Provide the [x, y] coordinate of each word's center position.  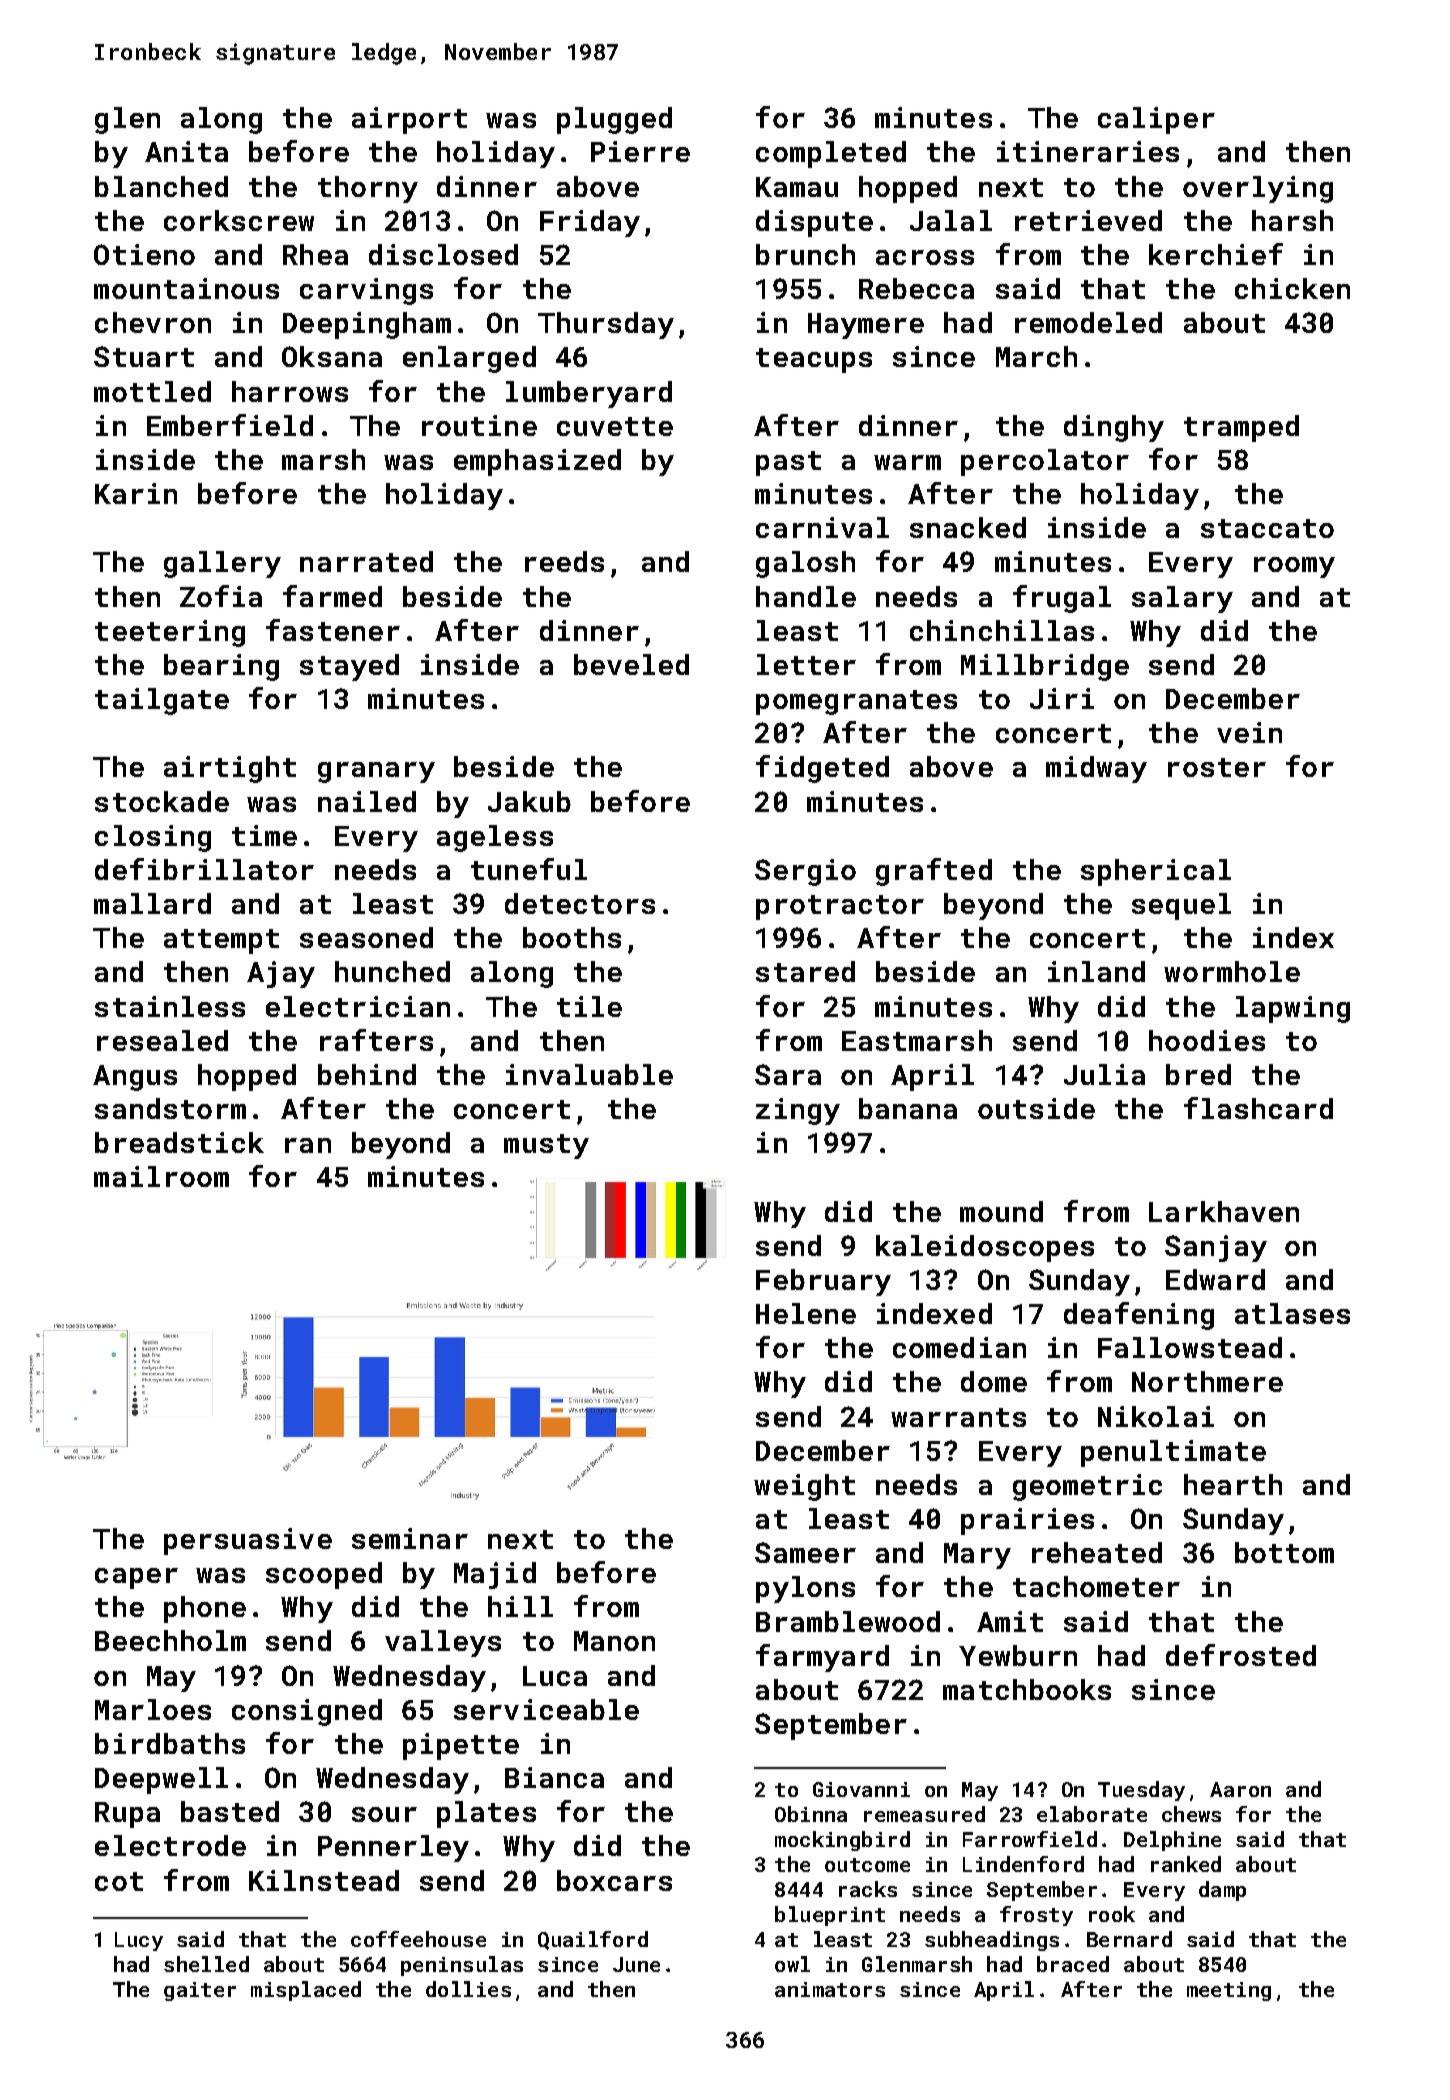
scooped [324, 1575]
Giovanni [861, 1789]
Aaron [1240, 1789]
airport [409, 120]
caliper [1156, 120]
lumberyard [589, 394]
